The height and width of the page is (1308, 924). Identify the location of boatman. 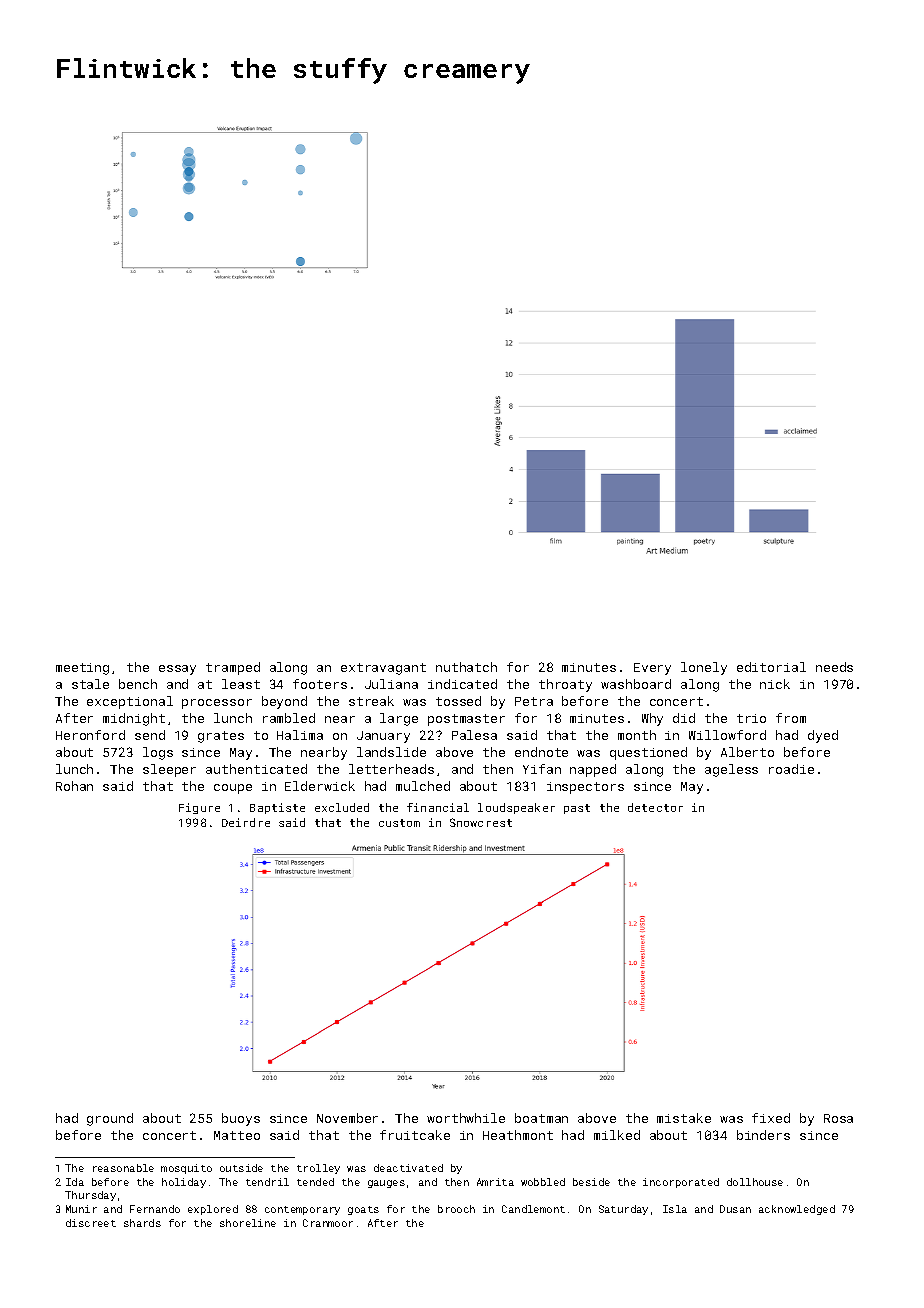
(541, 1118).
